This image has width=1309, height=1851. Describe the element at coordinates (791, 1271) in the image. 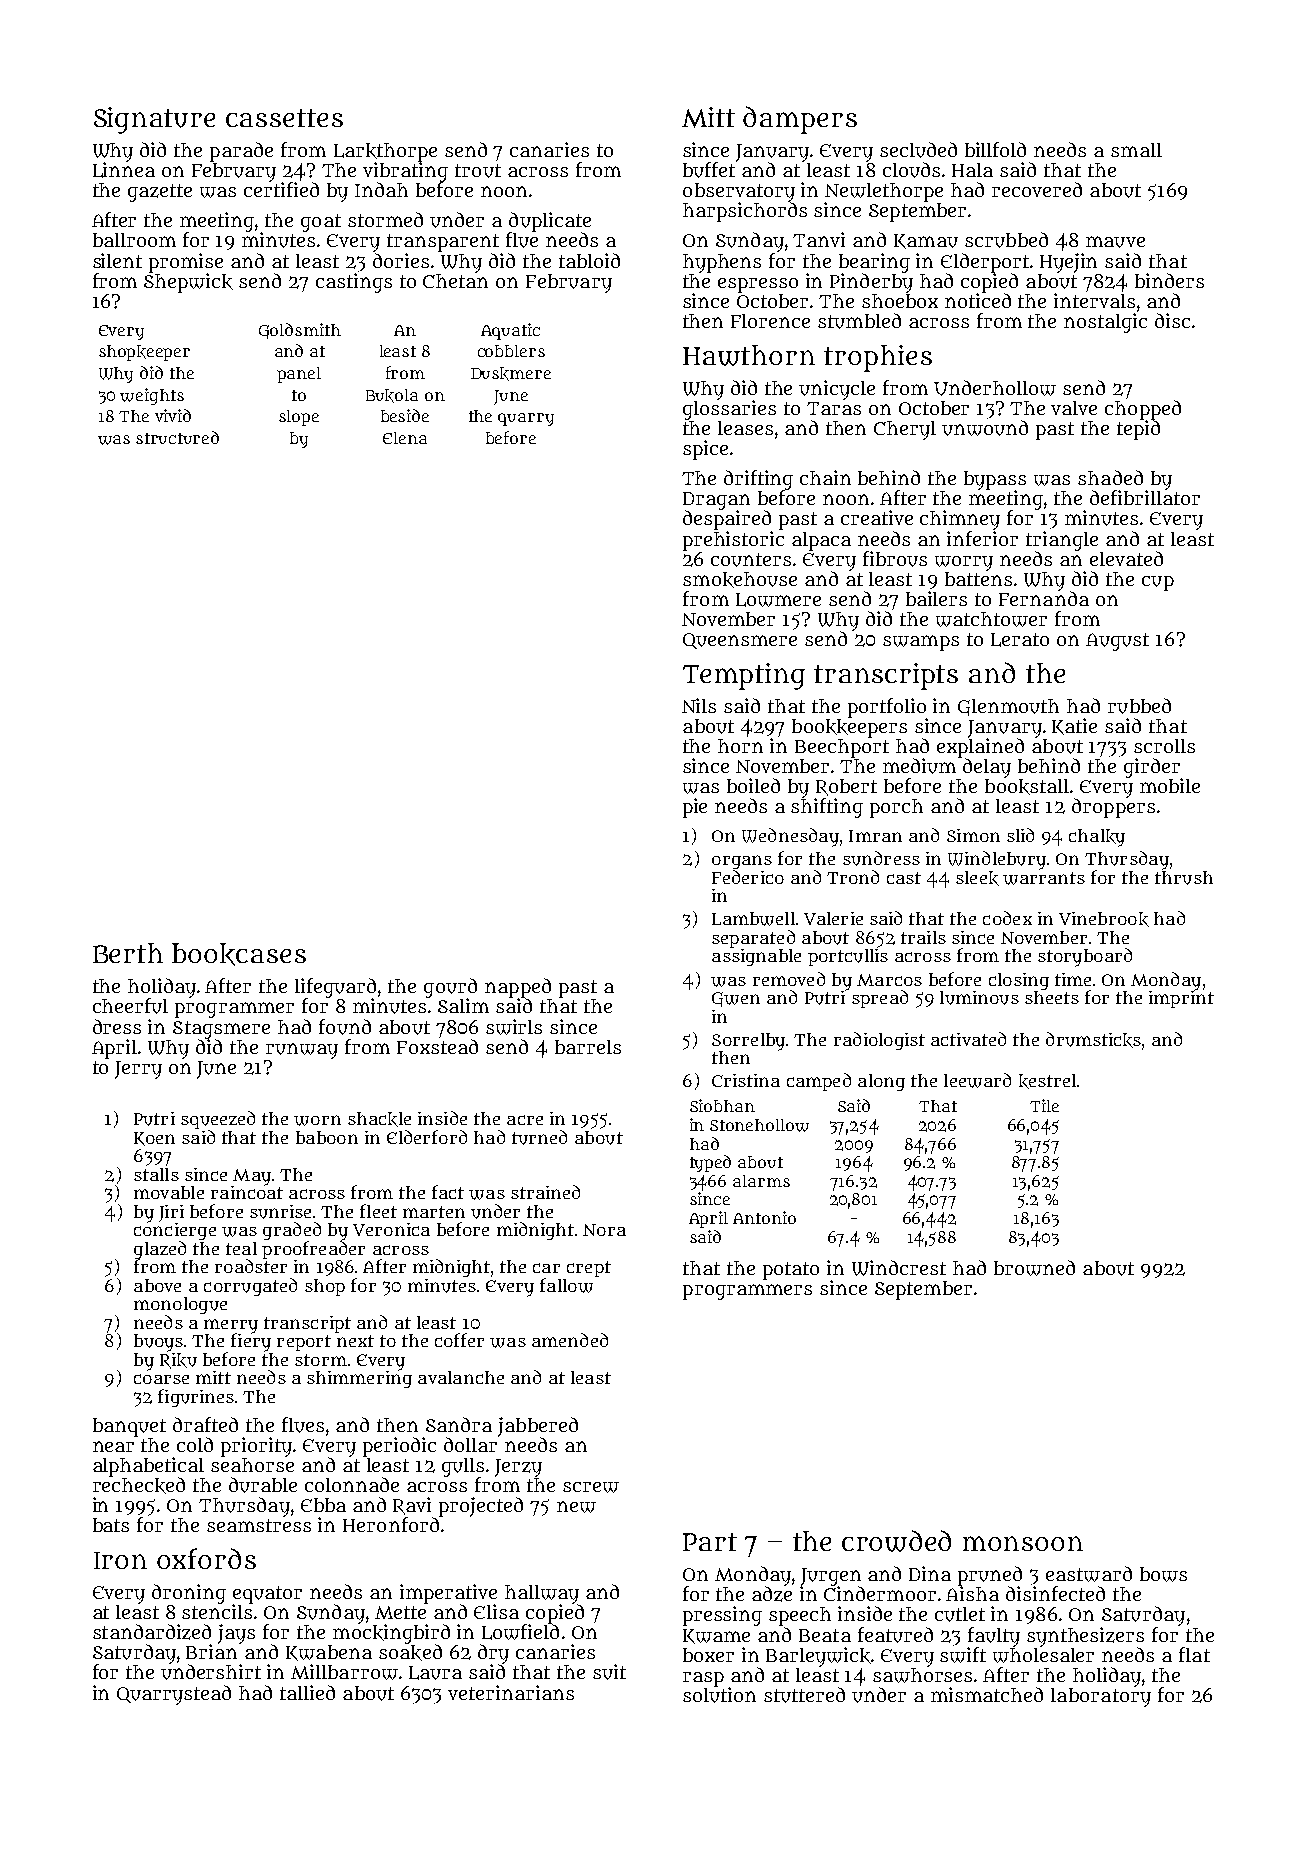

I see `potato` at that location.
